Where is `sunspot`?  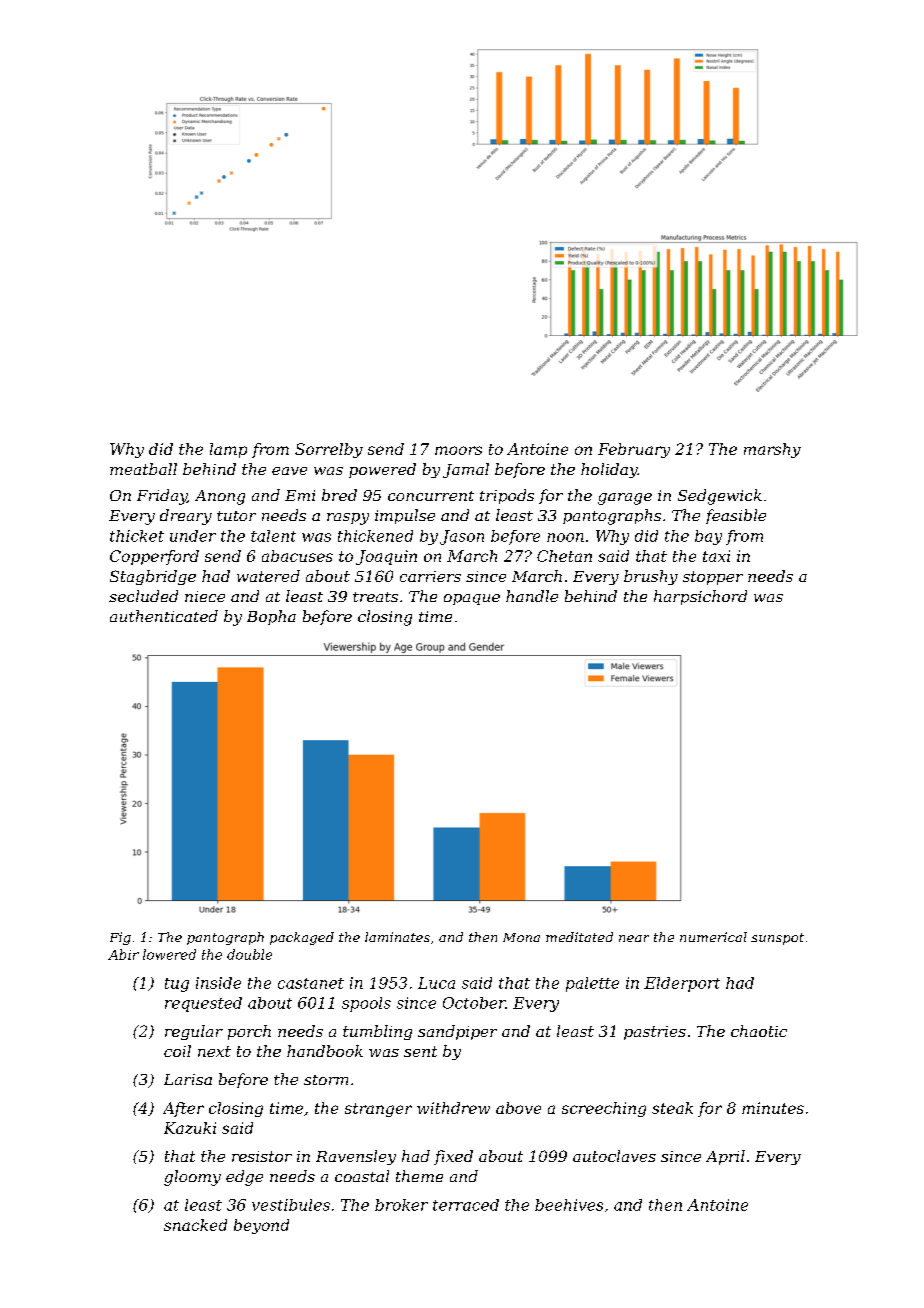 sunspot is located at coordinates (777, 939).
